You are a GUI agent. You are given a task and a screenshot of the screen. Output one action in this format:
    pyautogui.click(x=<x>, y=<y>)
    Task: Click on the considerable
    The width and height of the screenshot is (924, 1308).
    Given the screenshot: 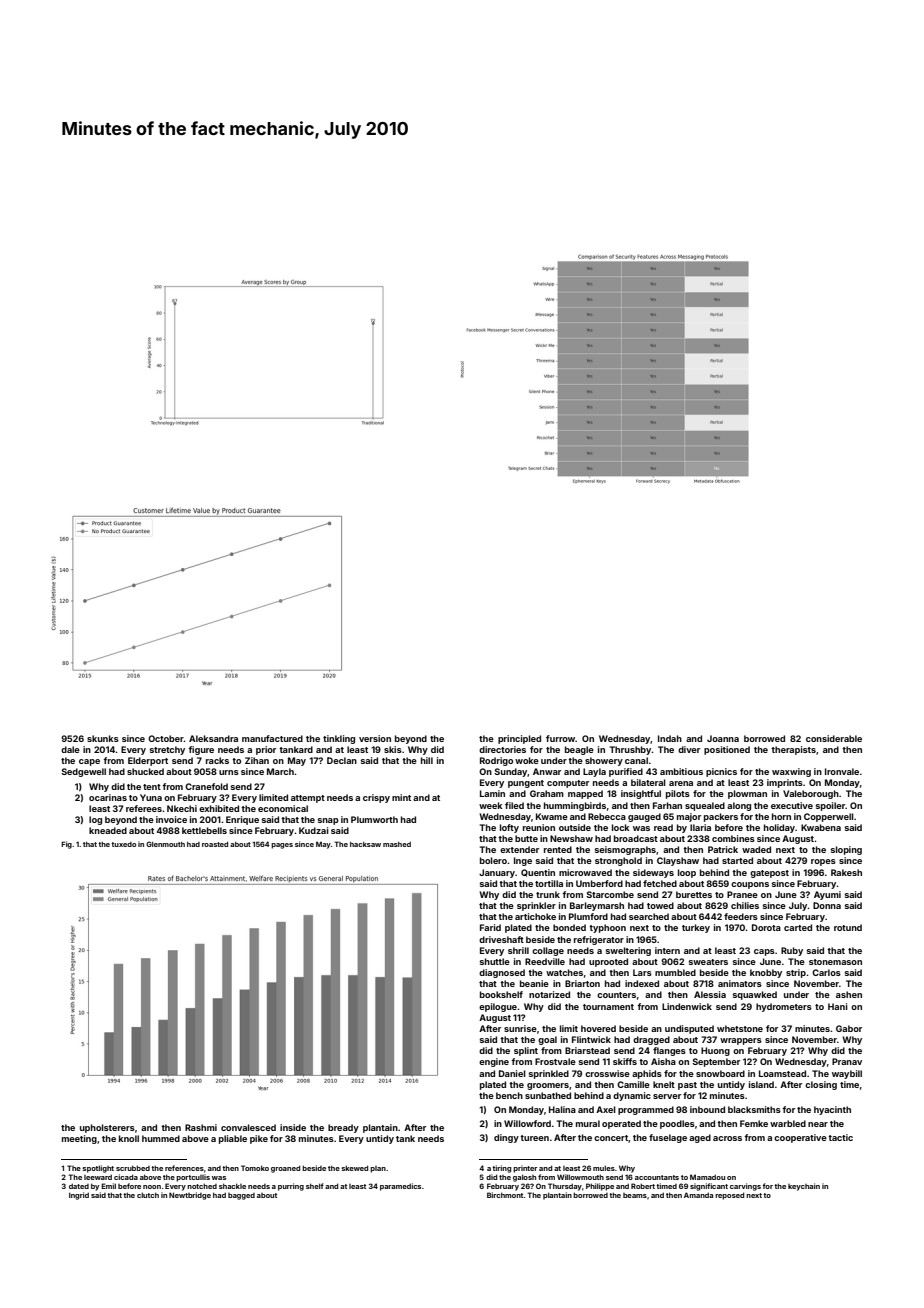 What is the action you would take?
    pyautogui.click(x=834, y=738)
